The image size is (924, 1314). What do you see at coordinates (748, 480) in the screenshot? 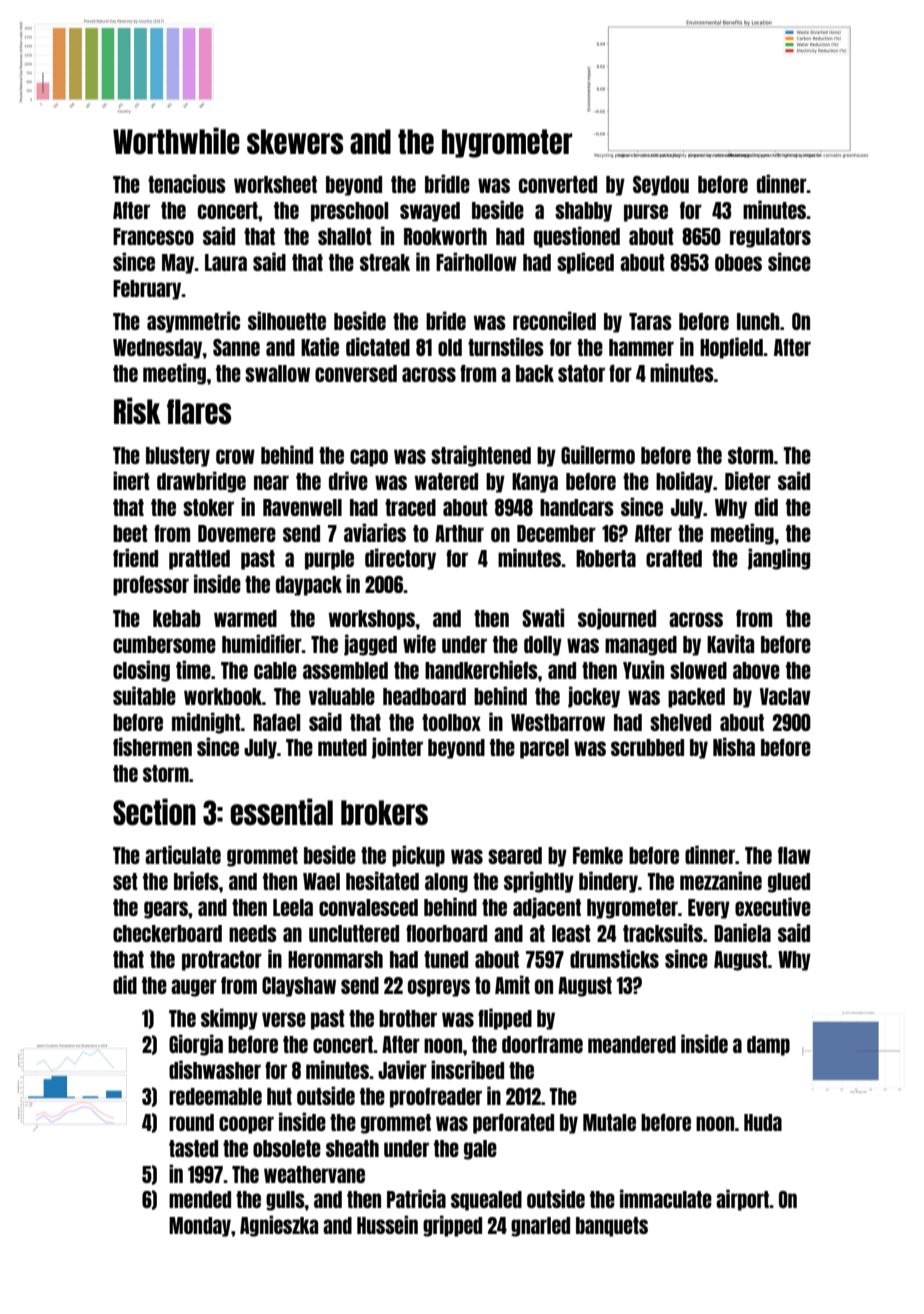
I see `Dieter` at bounding box center [748, 480].
